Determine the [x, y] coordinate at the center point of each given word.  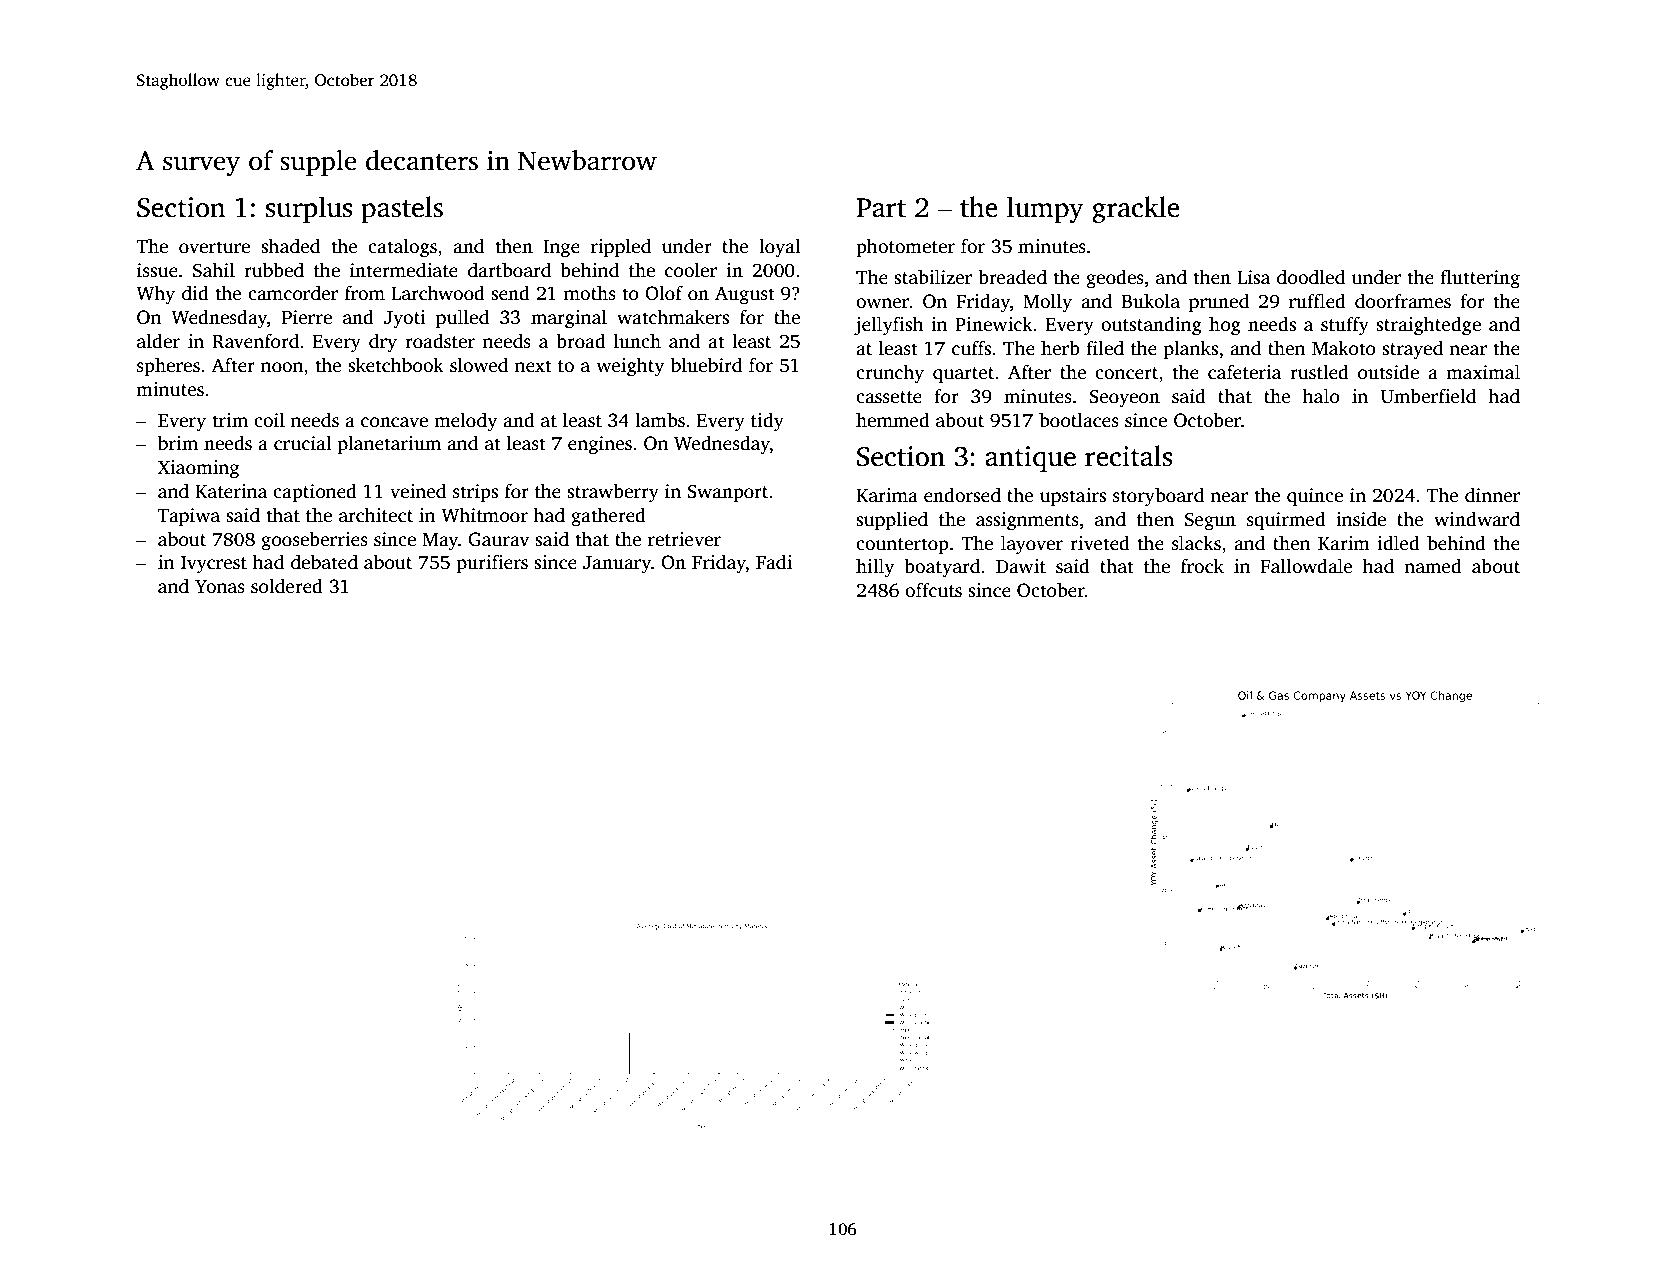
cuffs [971, 348]
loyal [780, 248]
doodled [1311, 277]
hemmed [893, 420]
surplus [309, 209]
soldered [287, 586]
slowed [479, 365]
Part [881, 208]
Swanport [727, 493]
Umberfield [1428, 396]
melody [465, 422]
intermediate [404, 270]
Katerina [231, 491]
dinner [1492, 495]
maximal [1483, 371]
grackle [1136, 210]
